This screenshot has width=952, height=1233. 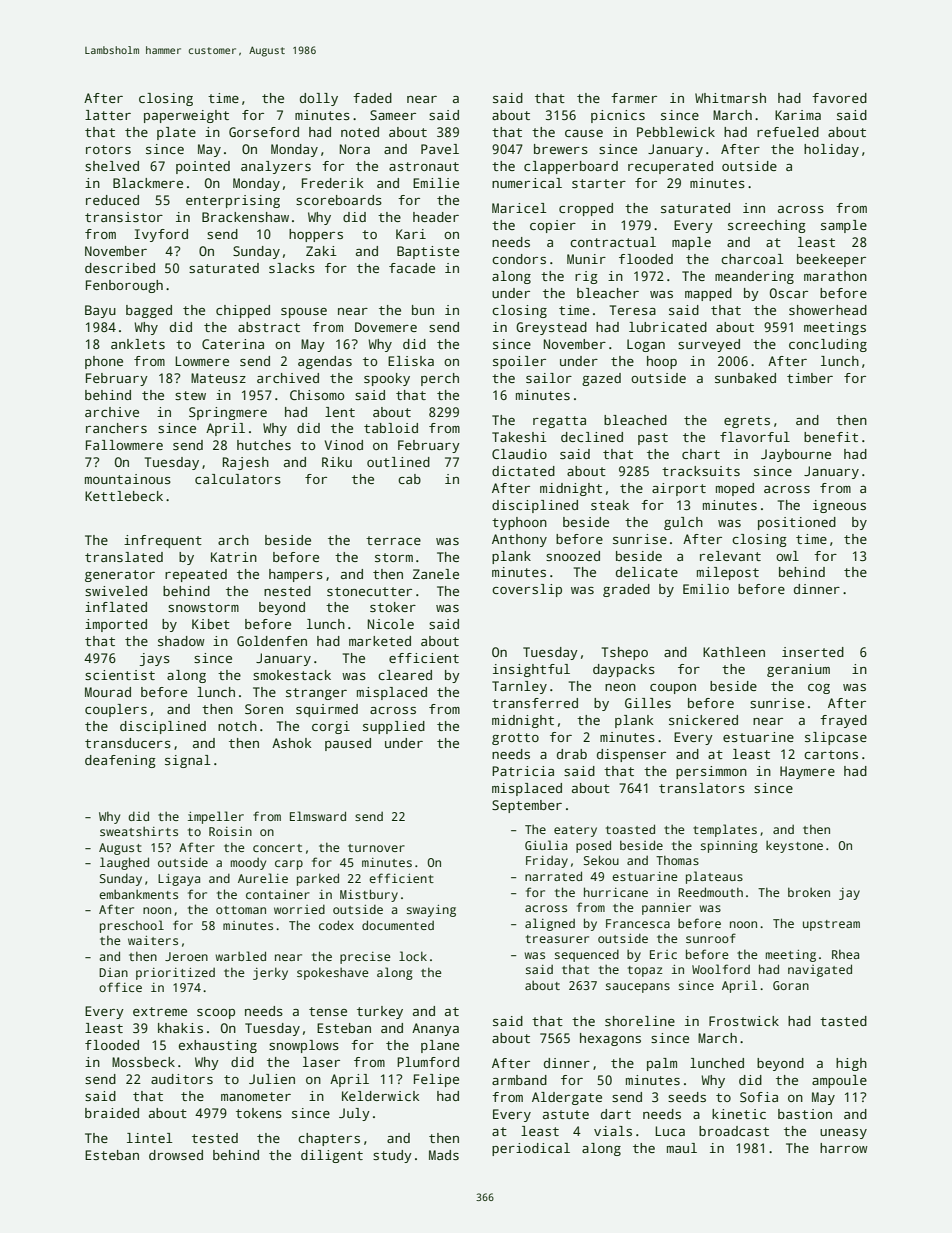 What do you see at coordinates (128, 479) in the screenshot?
I see `mountainous` at bounding box center [128, 479].
